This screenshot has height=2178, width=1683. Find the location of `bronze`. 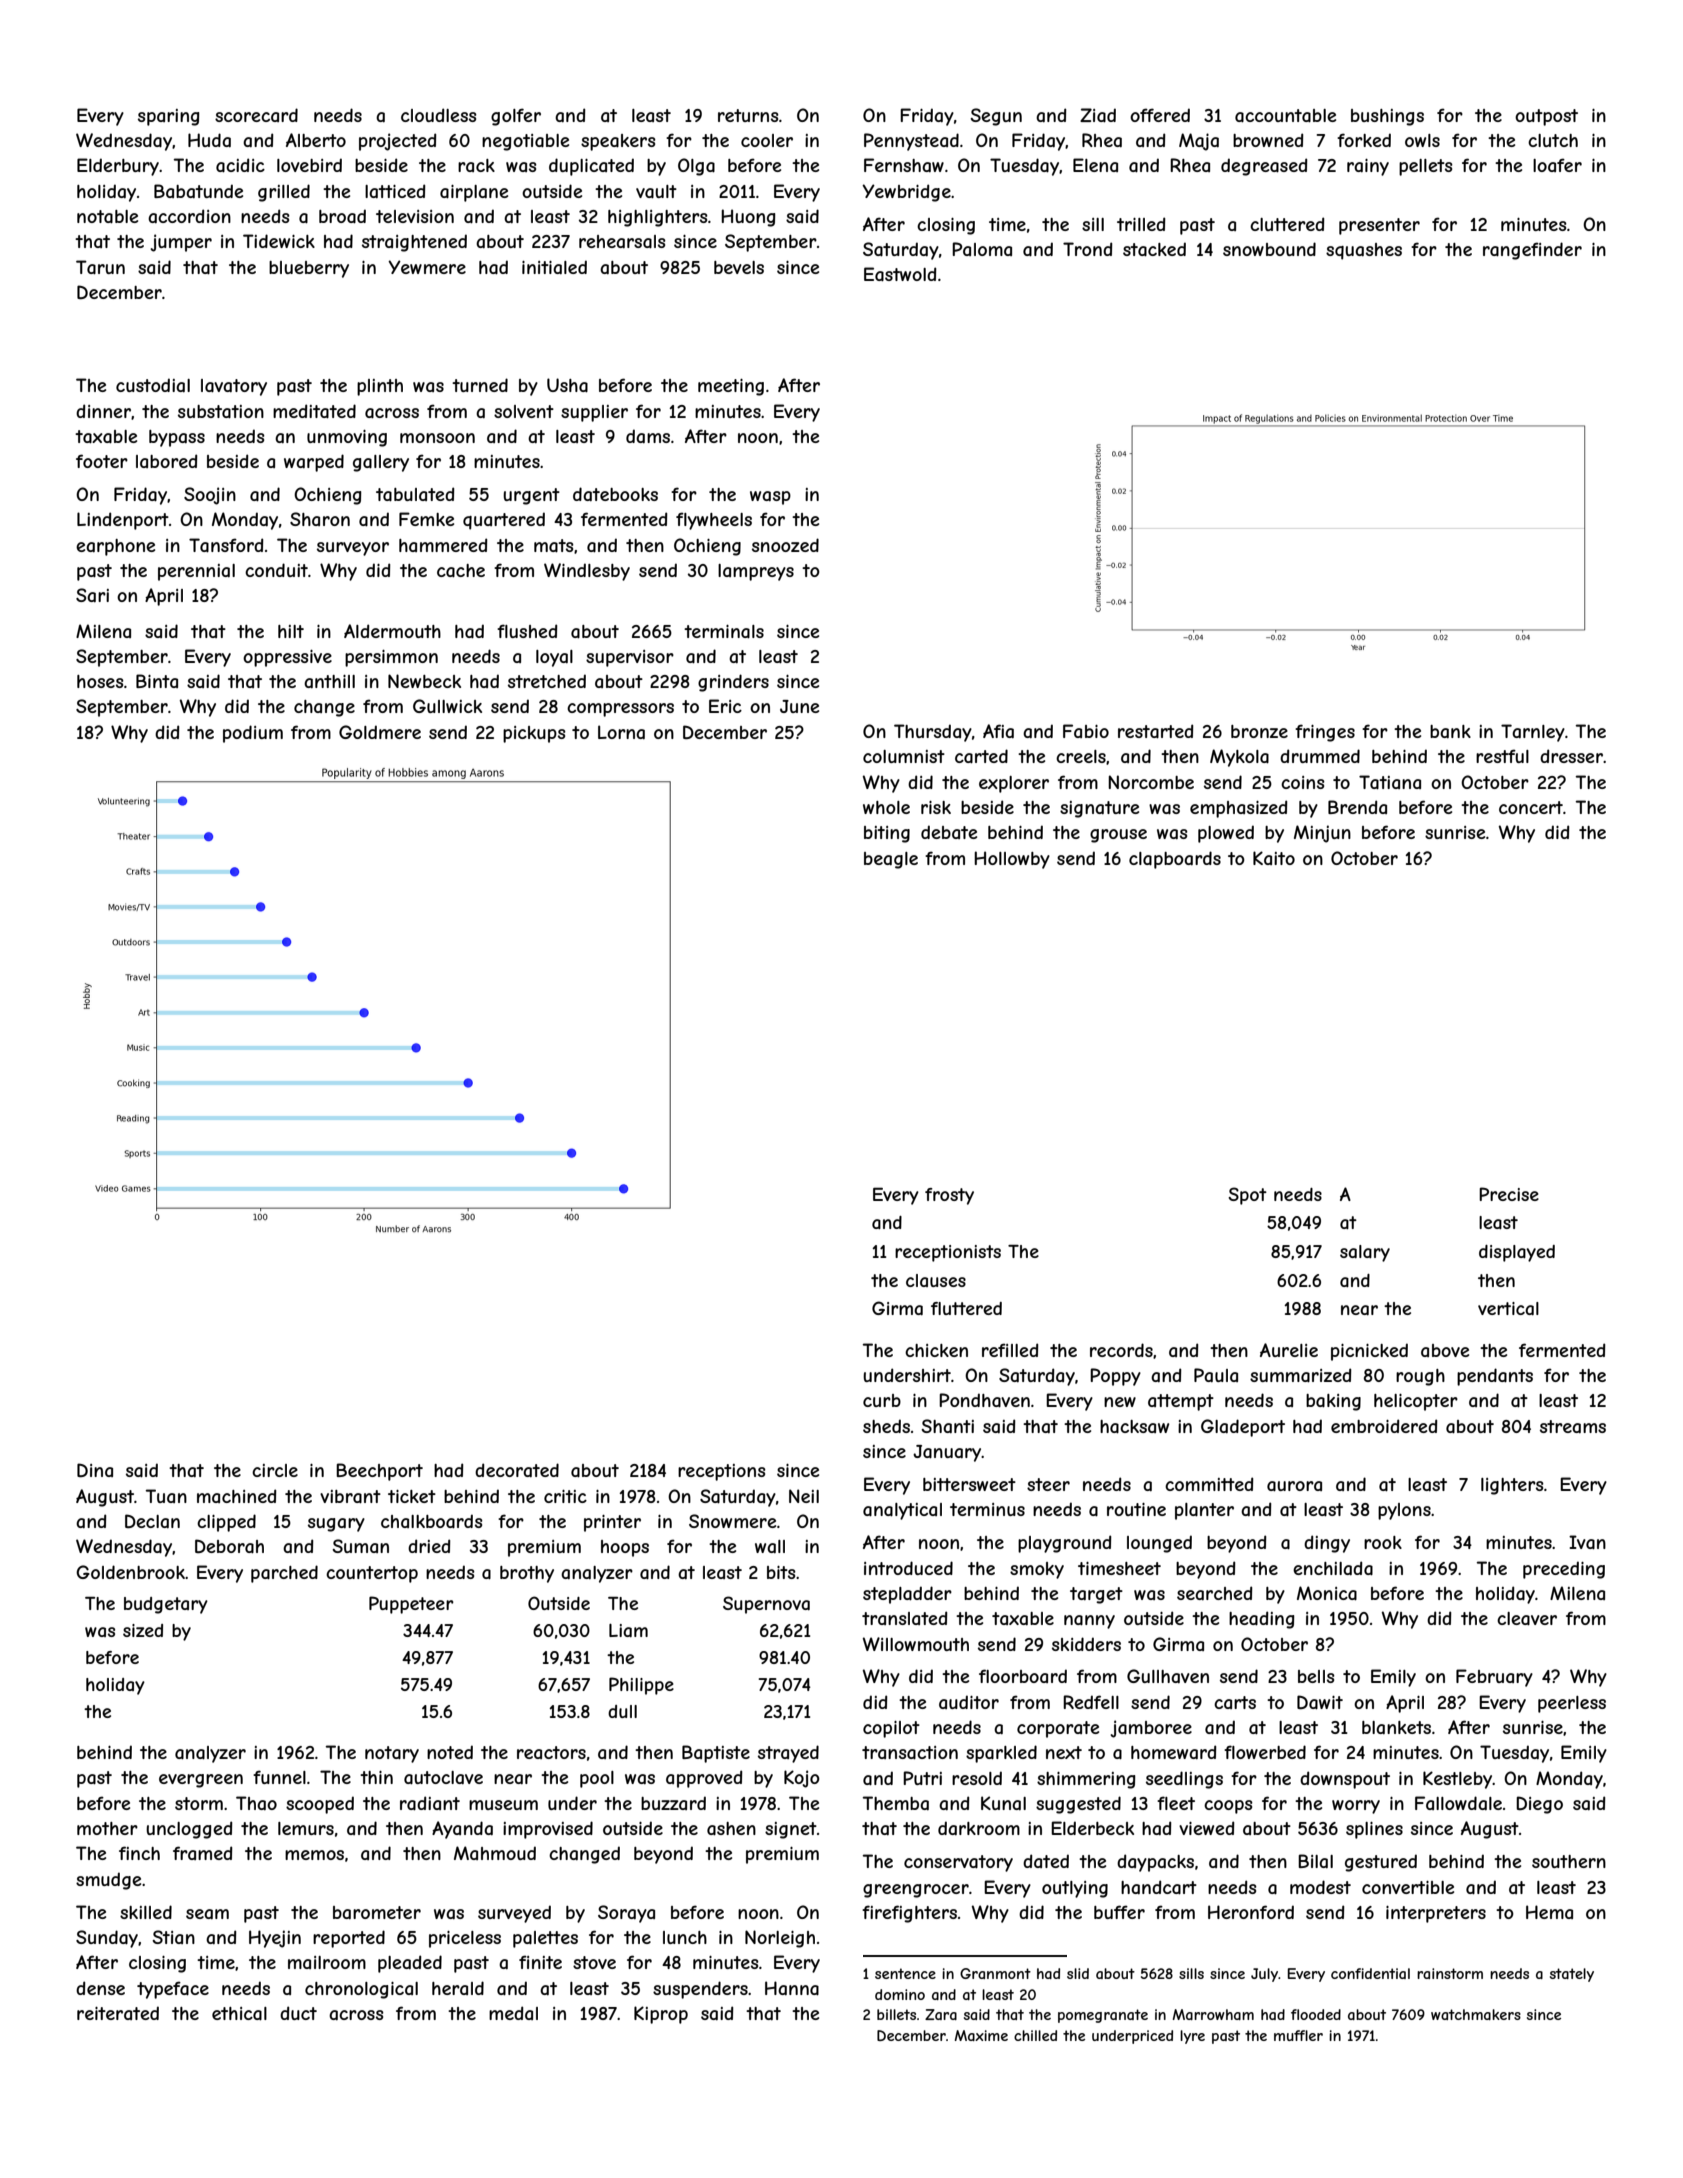

bronze is located at coordinates (1259, 731).
